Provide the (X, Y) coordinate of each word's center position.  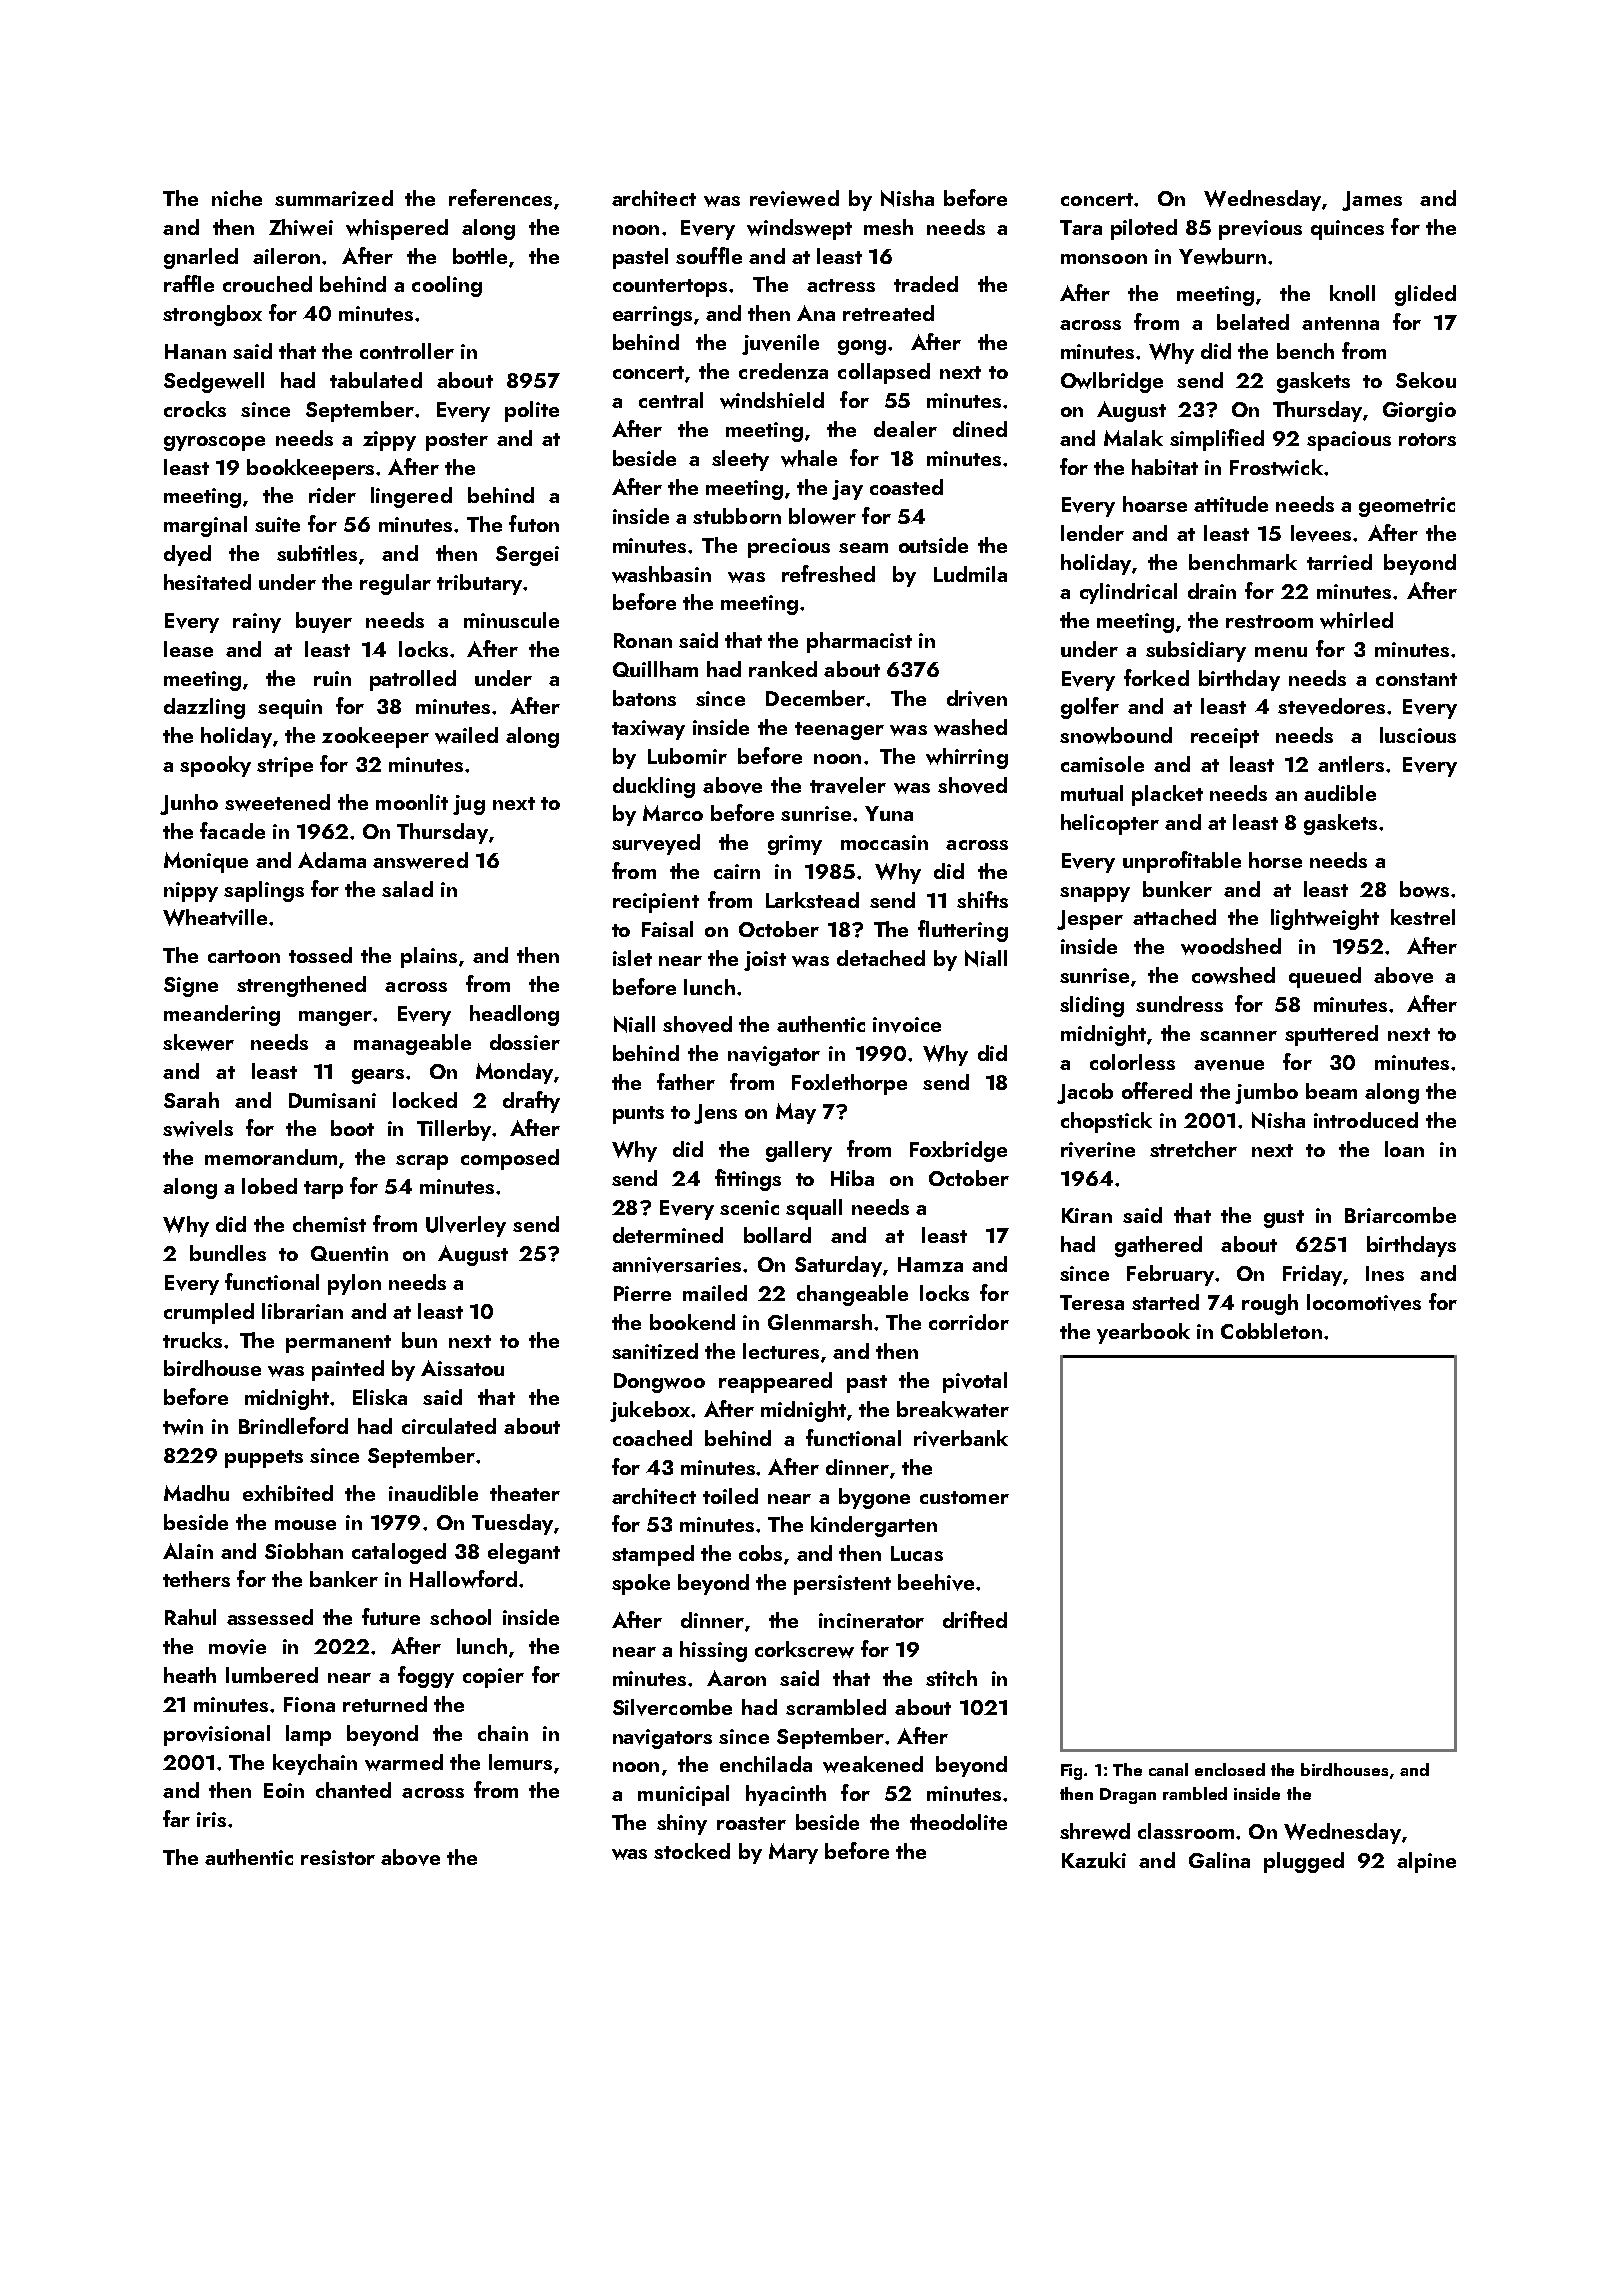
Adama (332, 860)
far (176, 1818)
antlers (1351, 764)
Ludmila (970, 574)
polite (532, 411)
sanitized (655, 1351)
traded (926, 284)
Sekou (1426, 380)
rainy (257, 623)
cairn (737, 871)
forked (1156, 677)
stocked (692, 1851)
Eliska (380, 1397)
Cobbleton (1271, 1331)
